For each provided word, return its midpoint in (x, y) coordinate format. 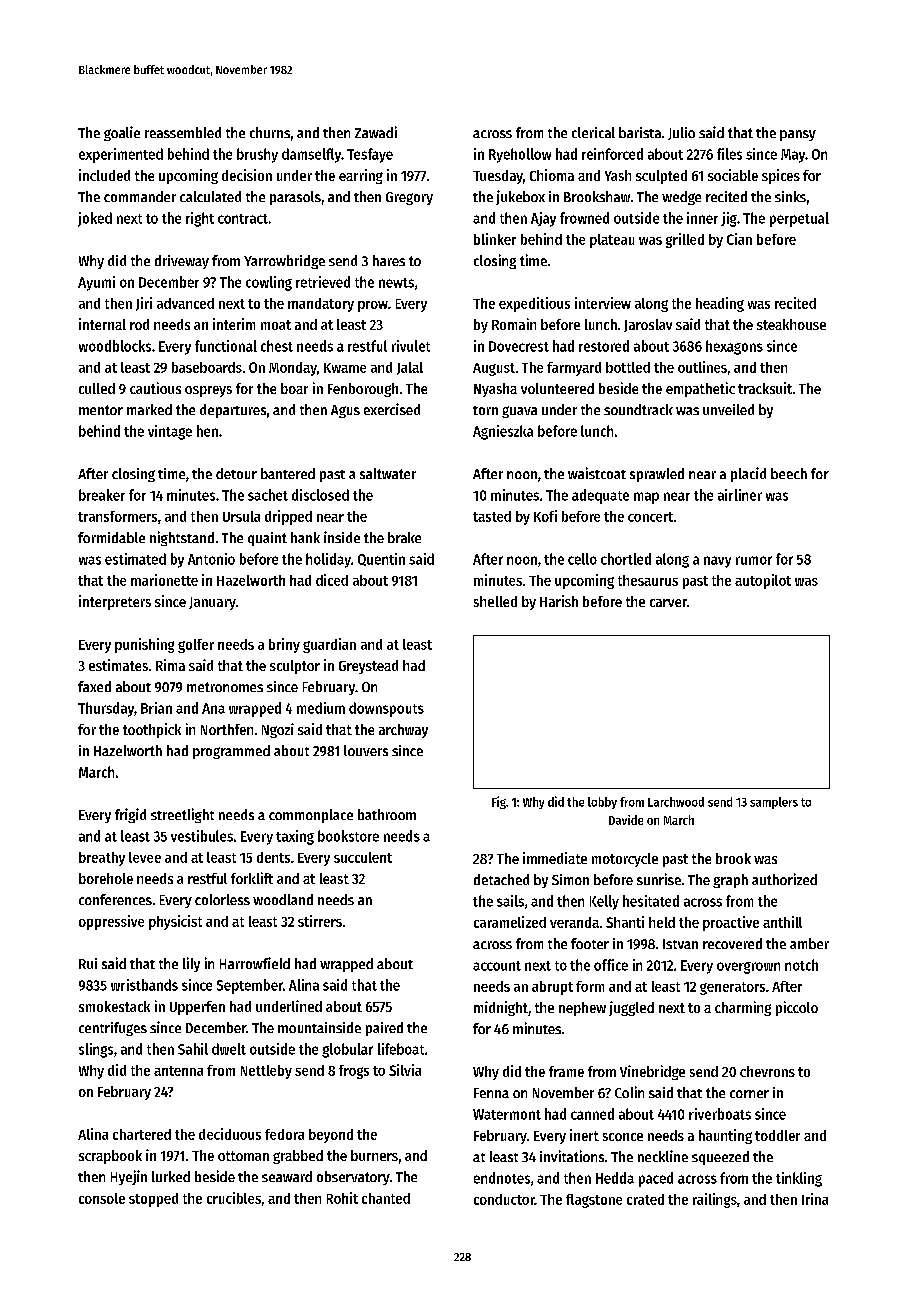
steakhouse (791, 324)
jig (729, 219)
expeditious (534, 304)
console (102, 1198)
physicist (175, 922)
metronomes (225, 687)
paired (384, 1029)
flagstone (594, 1201)
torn (485, 410)
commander (140, 196)
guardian (329, 645)
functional (226, 346)
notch (801, 965)
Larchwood (676, 802)
